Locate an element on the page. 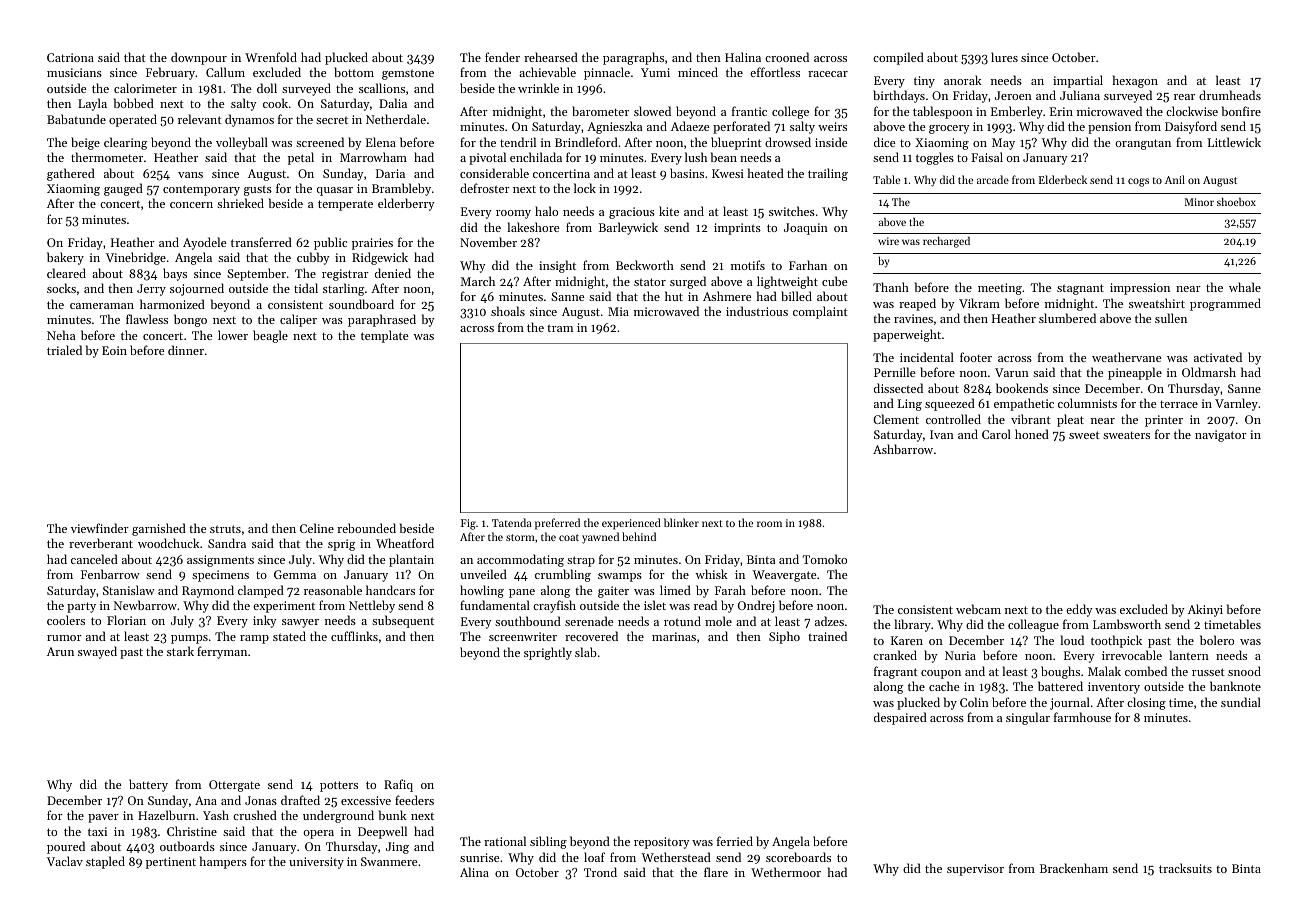  dissected is located at coordinates (898, 388).
